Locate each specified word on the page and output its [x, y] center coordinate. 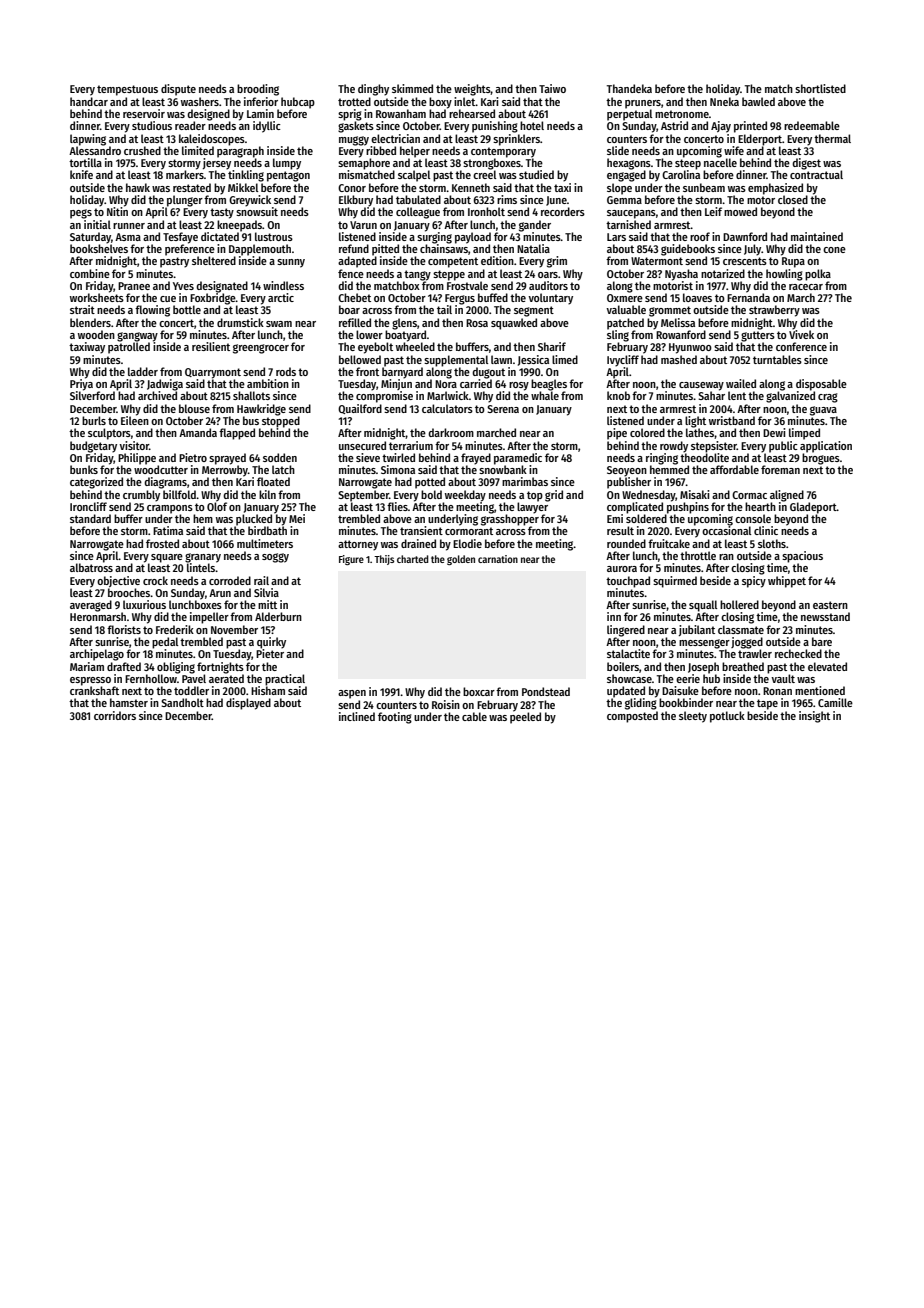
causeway [701, 386]
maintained [817, 236]
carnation [498, 559]
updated [626, 692]
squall [703, 606]
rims [507, 199]
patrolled [129, 348]
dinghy [373, 90]
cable [474, 716]
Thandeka [629, 88]
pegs [81, 214]
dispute [178, 90]
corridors [115, 715]
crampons [170, 509]
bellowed [360, 359]
